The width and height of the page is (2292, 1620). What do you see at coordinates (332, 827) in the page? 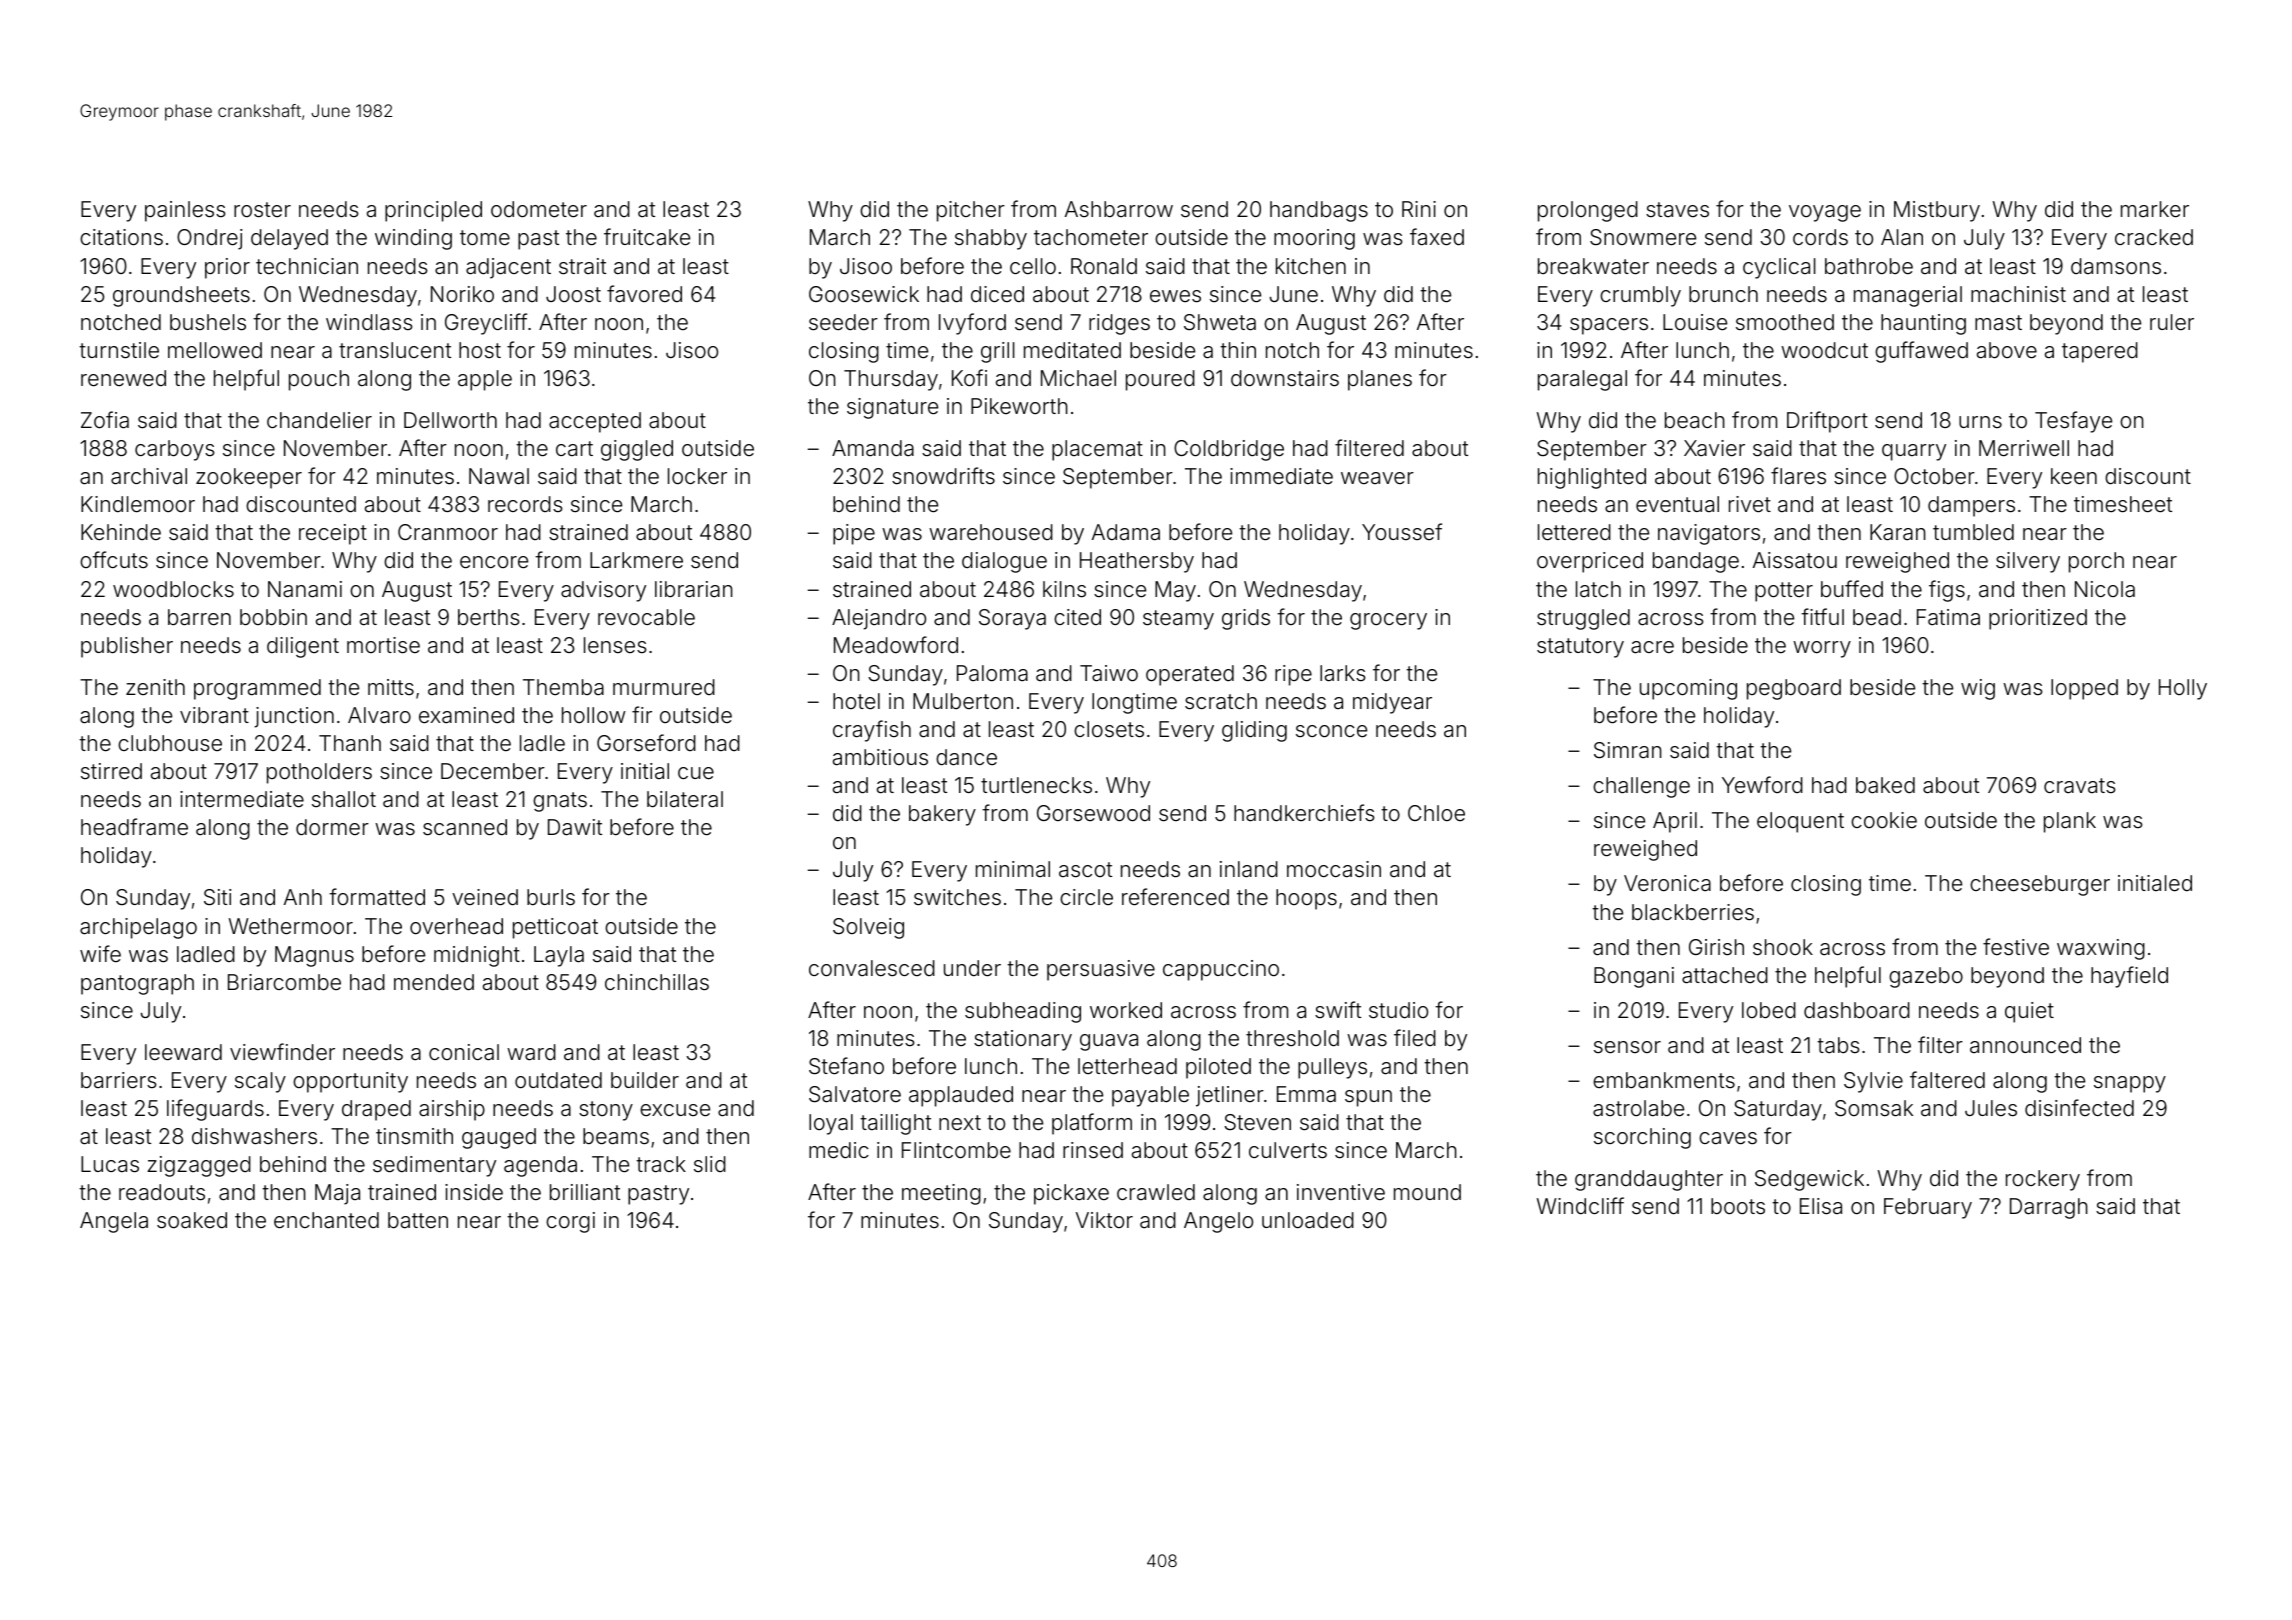
I see `dormer` at bounding box center [332, 827].
